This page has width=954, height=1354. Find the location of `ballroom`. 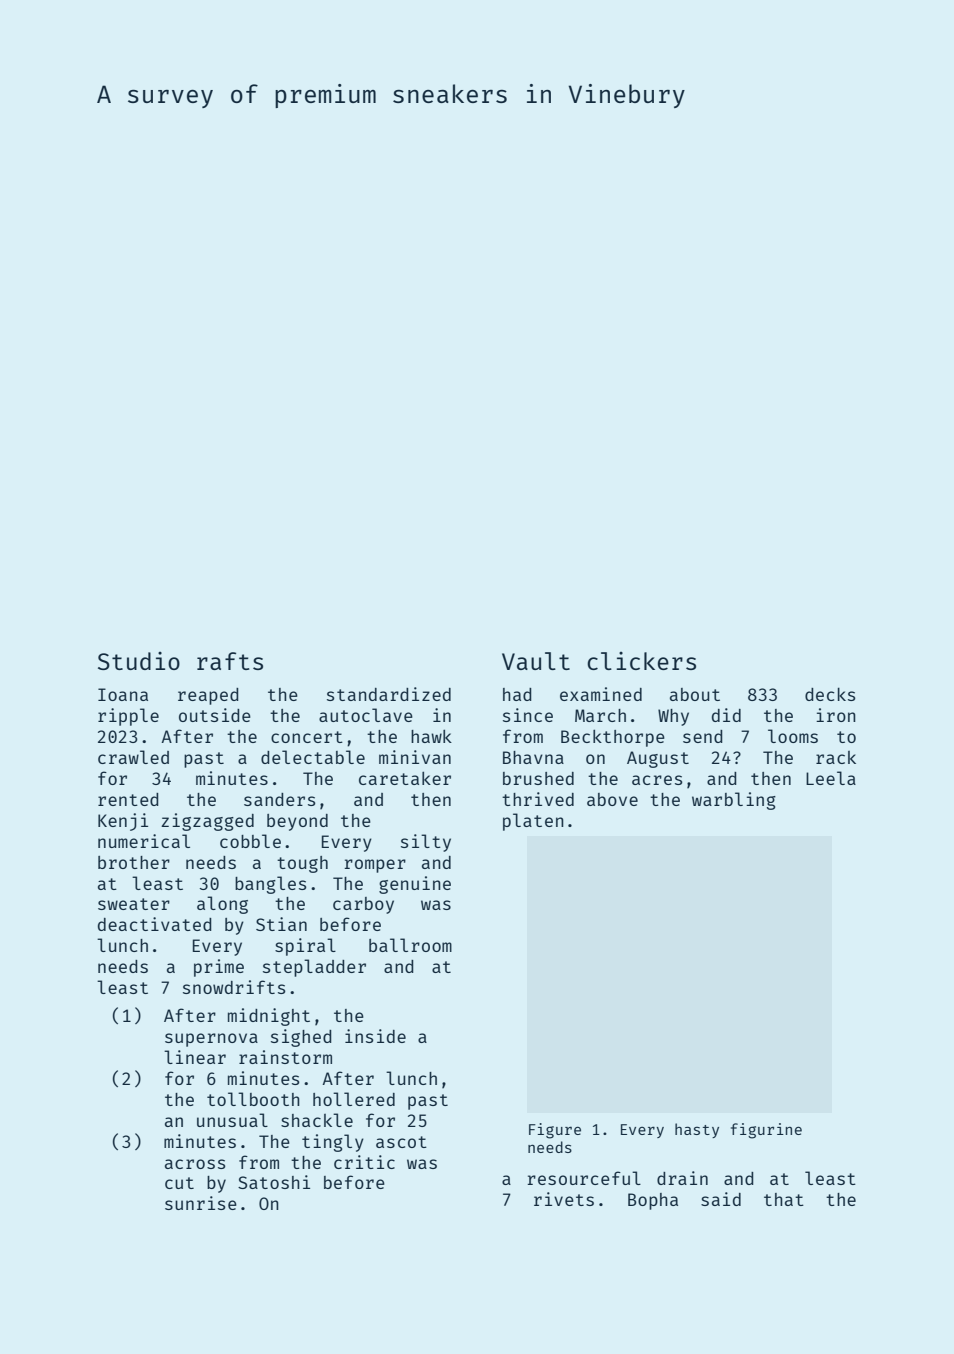

ballroom is located at coordinates (410, 945).
